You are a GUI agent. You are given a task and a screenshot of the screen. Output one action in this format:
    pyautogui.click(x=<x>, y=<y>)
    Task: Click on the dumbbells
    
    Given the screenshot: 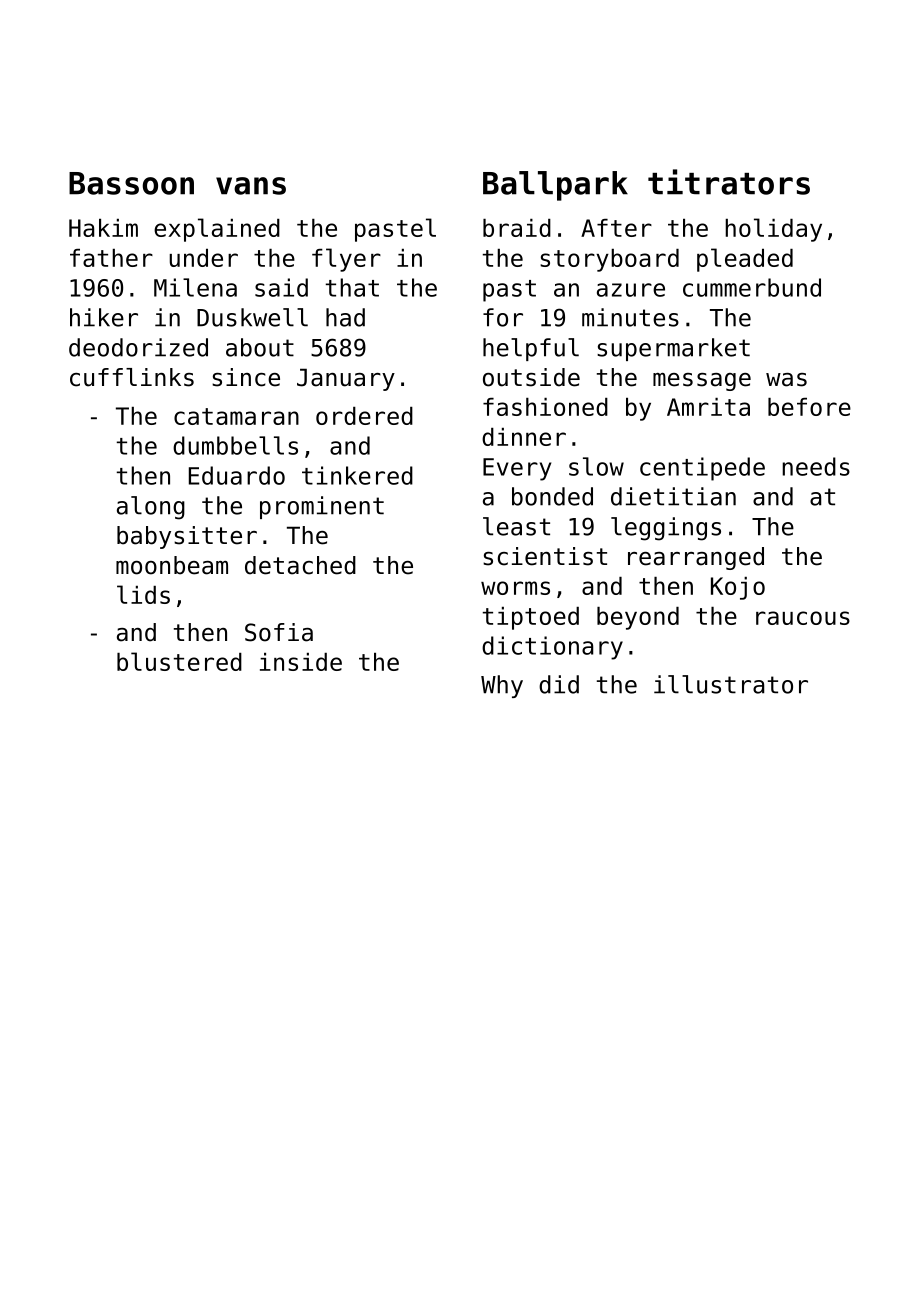 What is the action you would take?
    pyautogui.click(x=235, y=445)
